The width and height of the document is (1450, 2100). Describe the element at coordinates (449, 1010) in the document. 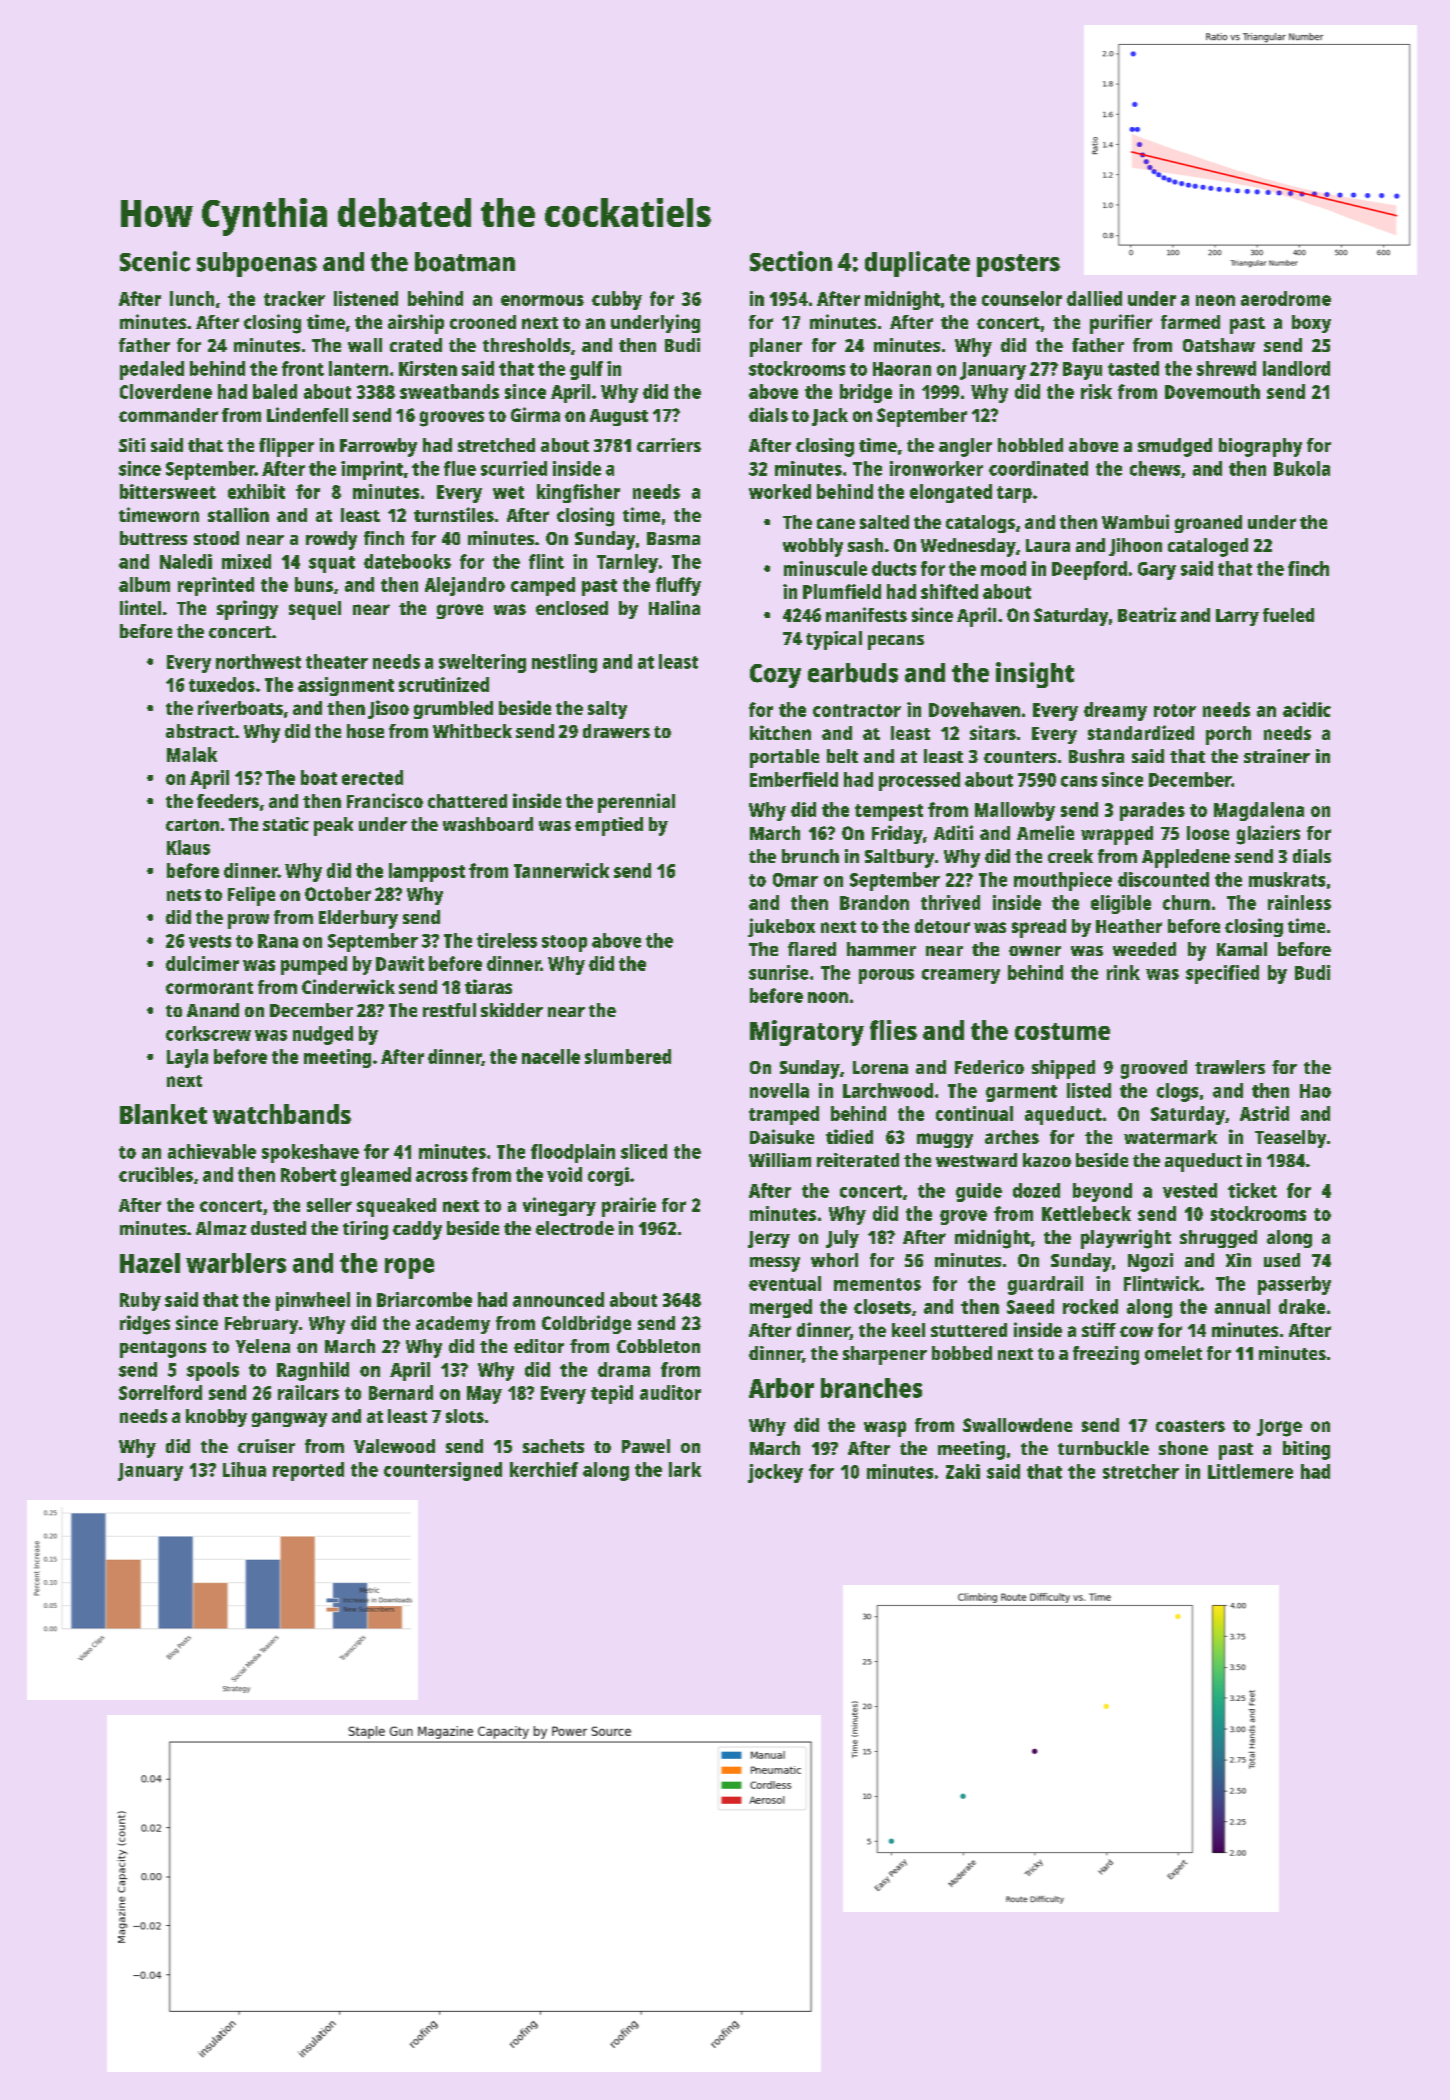

I see `restful` at that location.
